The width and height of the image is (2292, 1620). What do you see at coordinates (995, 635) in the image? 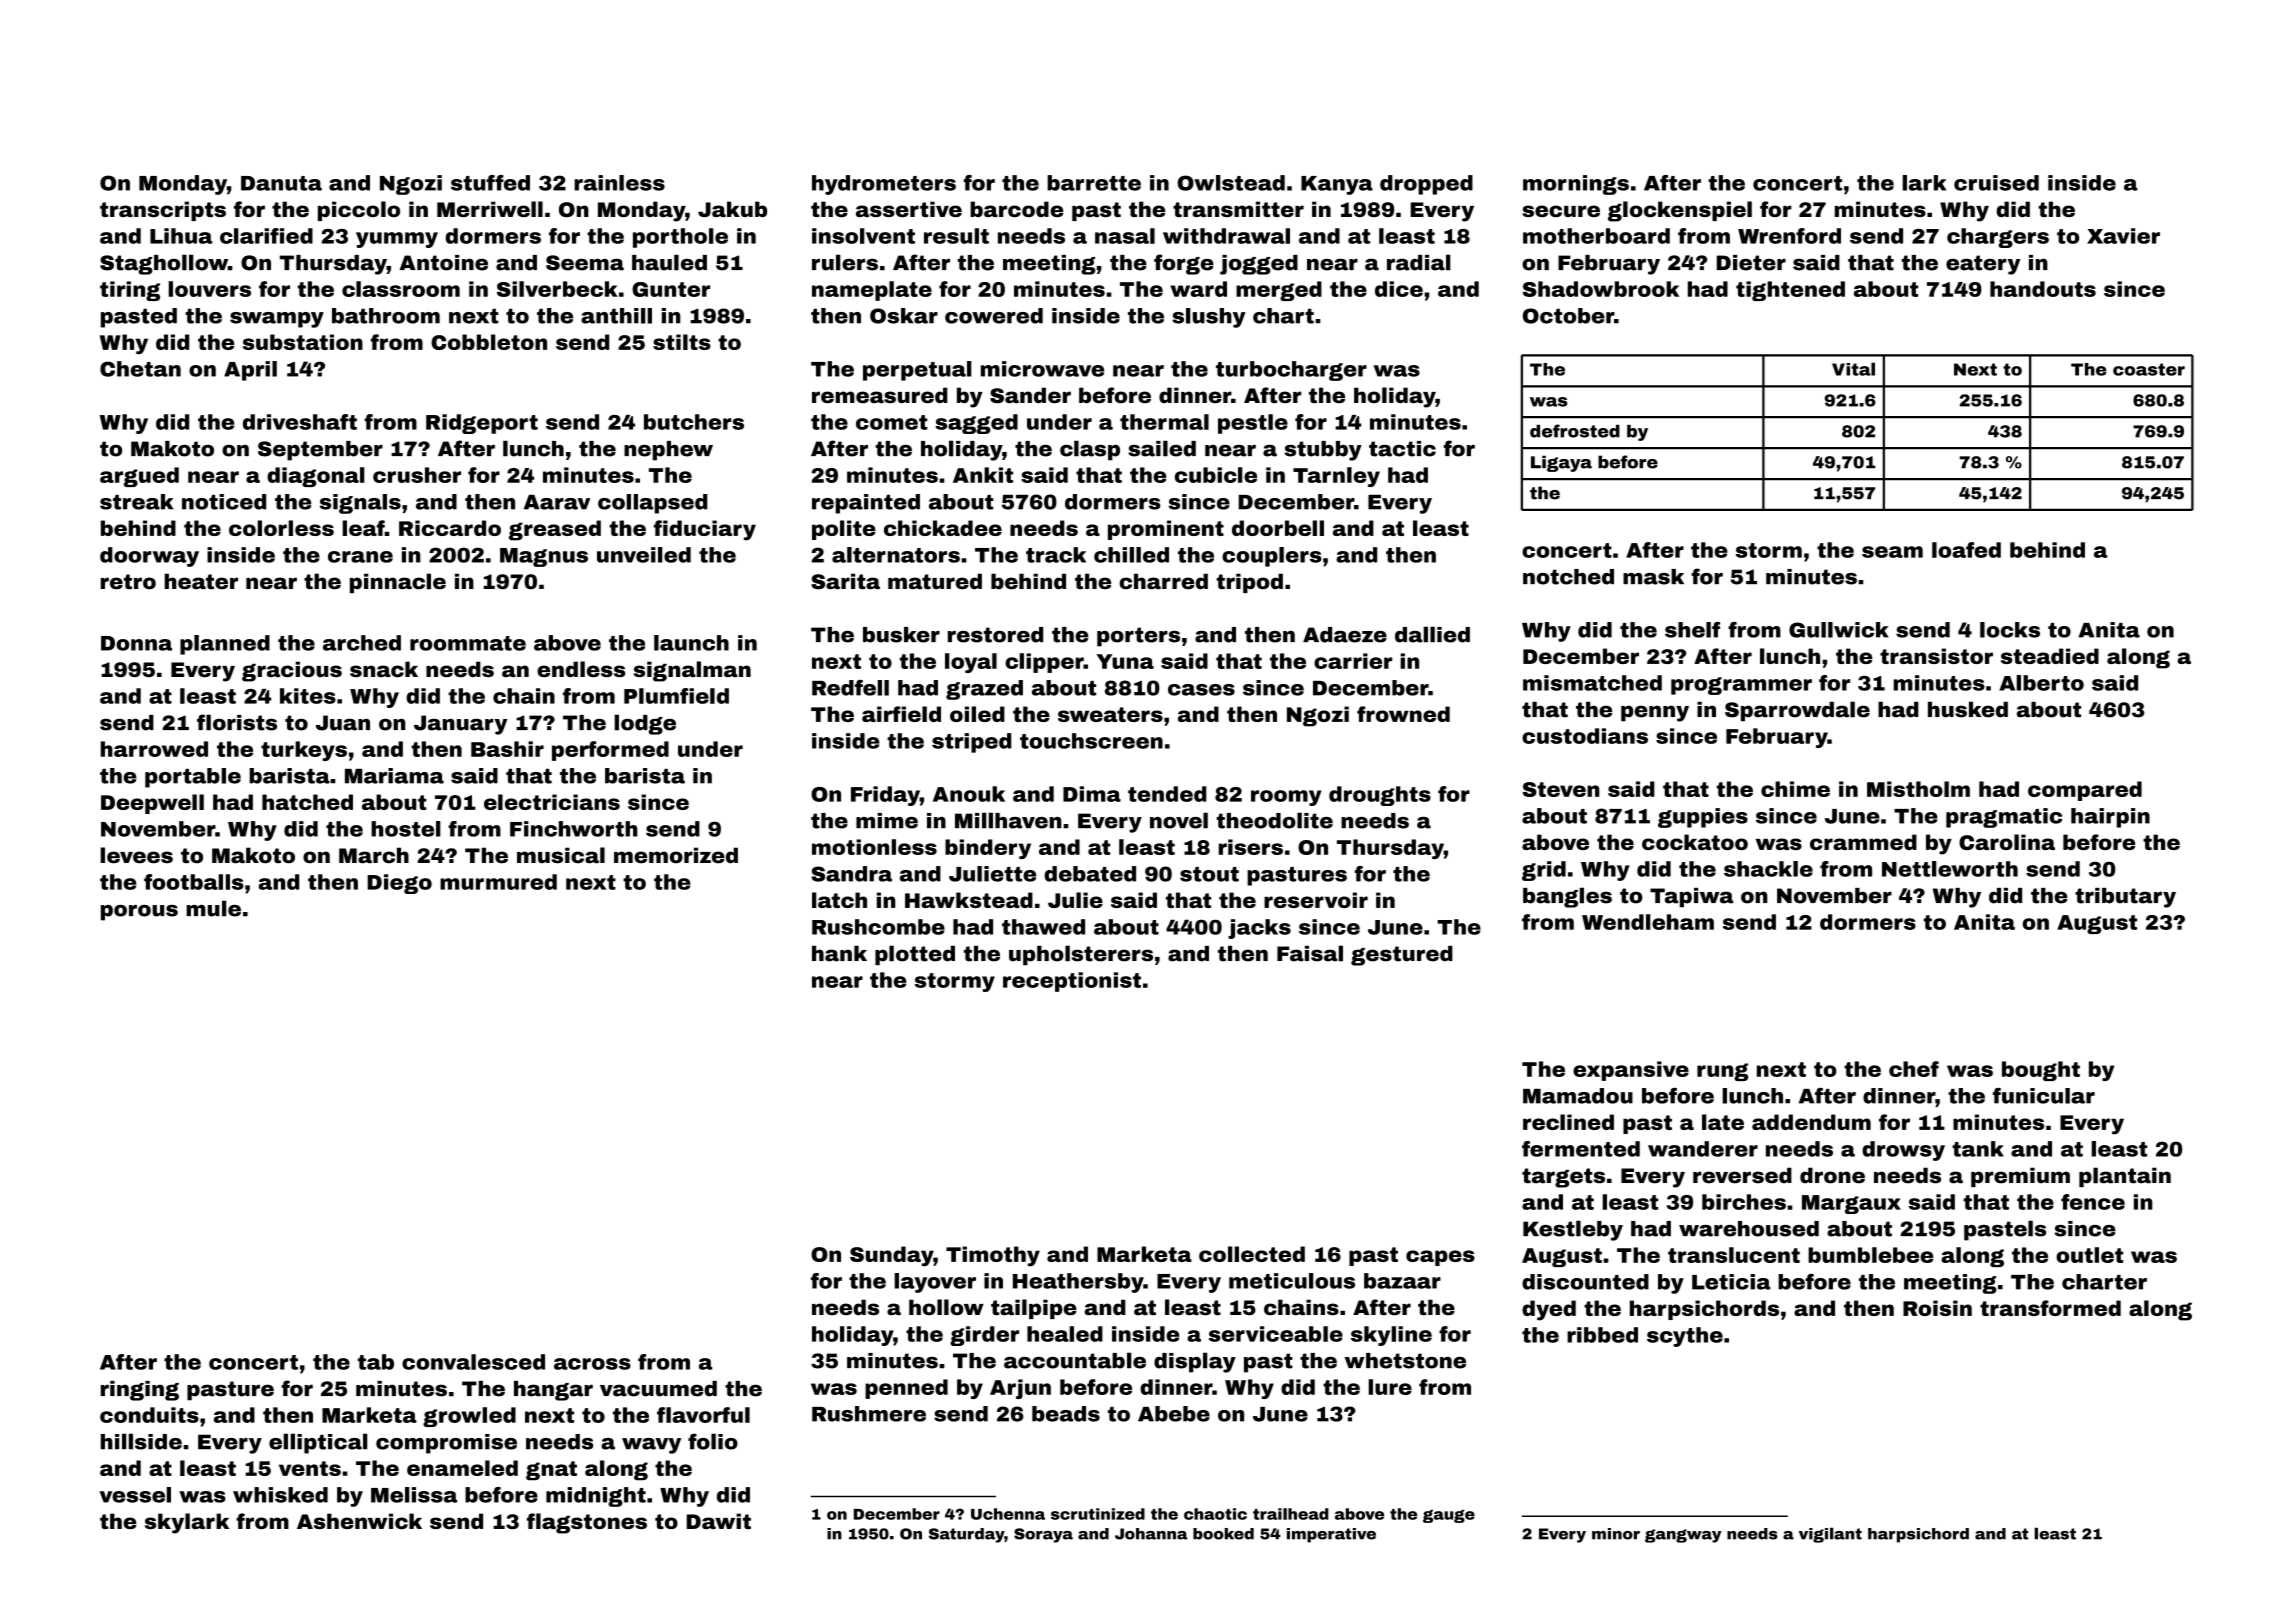
I see `restored` at bounding box center [995, 635].
